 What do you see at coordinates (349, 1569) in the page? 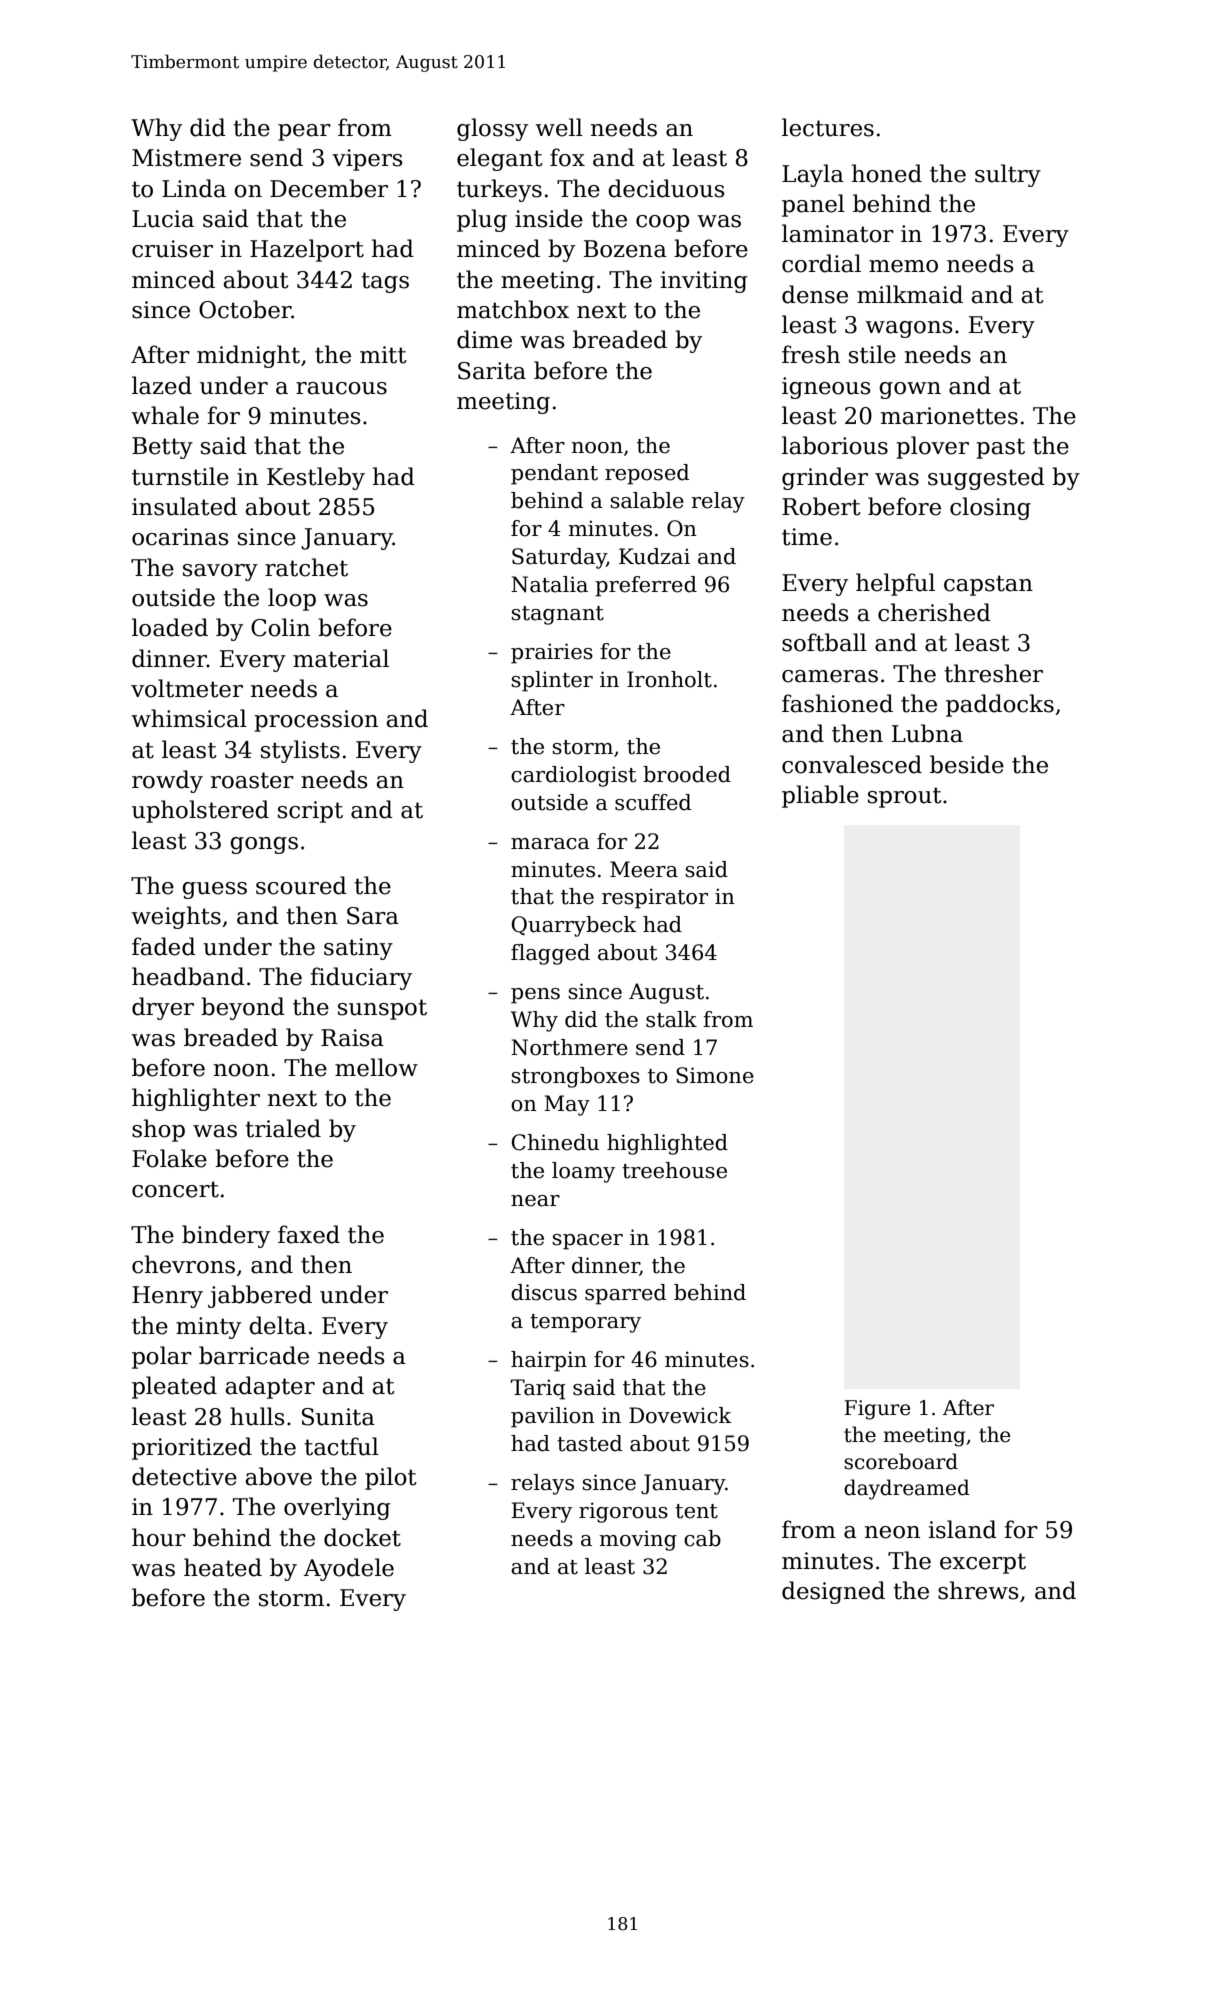
I see `Ayodele` at bounding box center [349, 1569].
